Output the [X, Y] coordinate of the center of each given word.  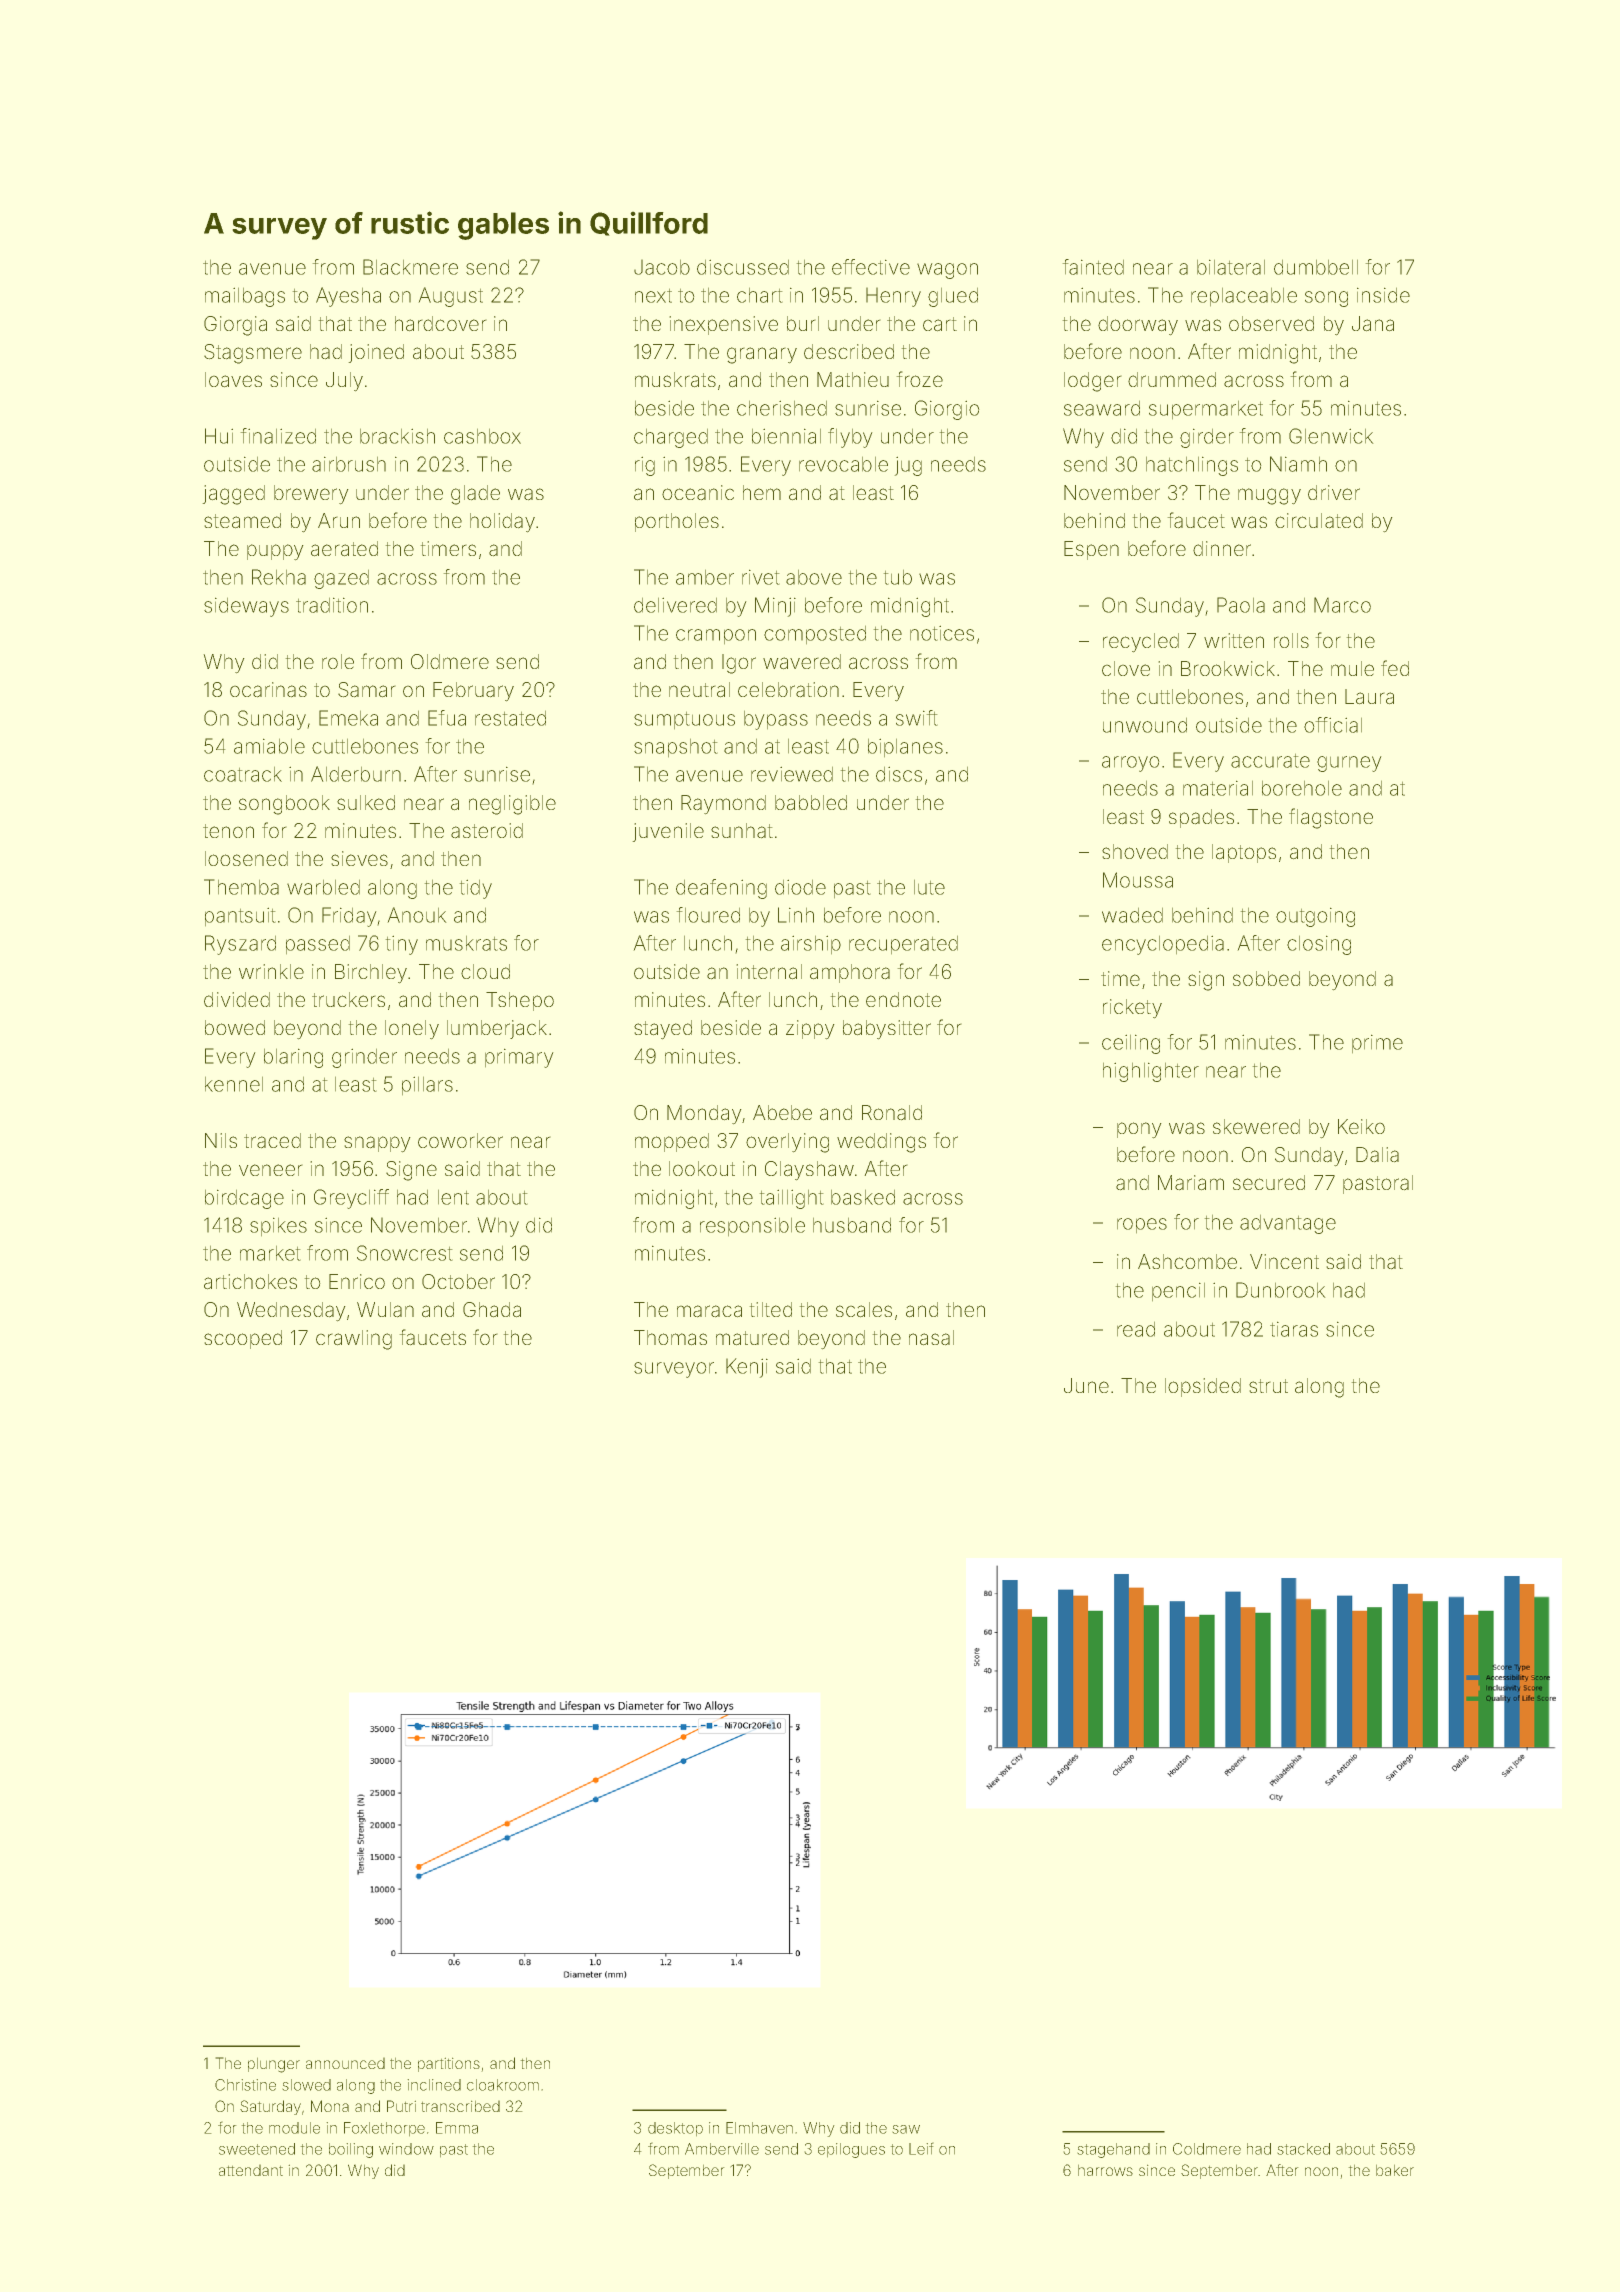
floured [708, 915]
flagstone [1331, 818]
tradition [332, 605]
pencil [1178, 1292]
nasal [931, 1338]
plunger [274, 2065]
